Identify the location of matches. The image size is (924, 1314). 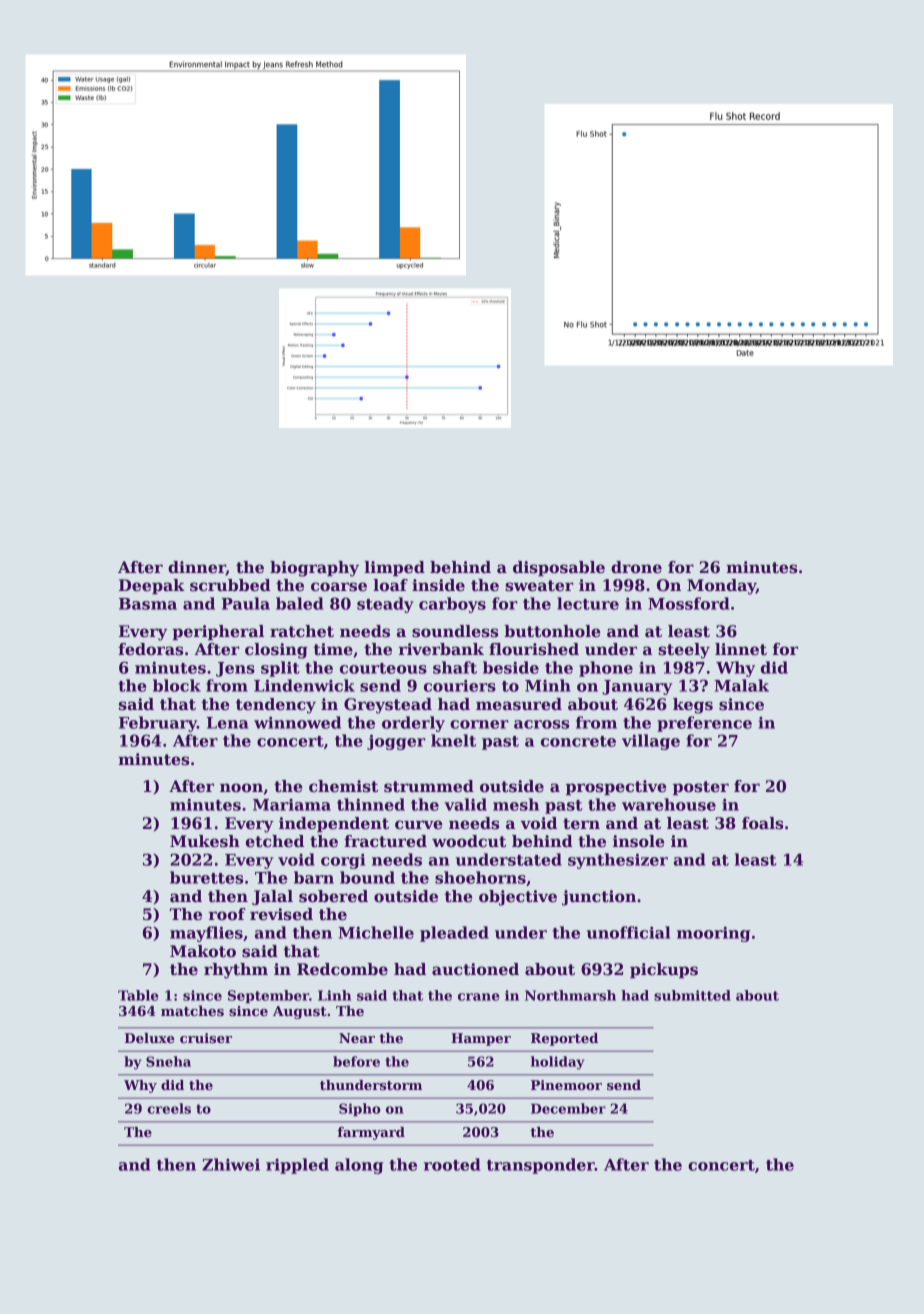
(192, 1010).
